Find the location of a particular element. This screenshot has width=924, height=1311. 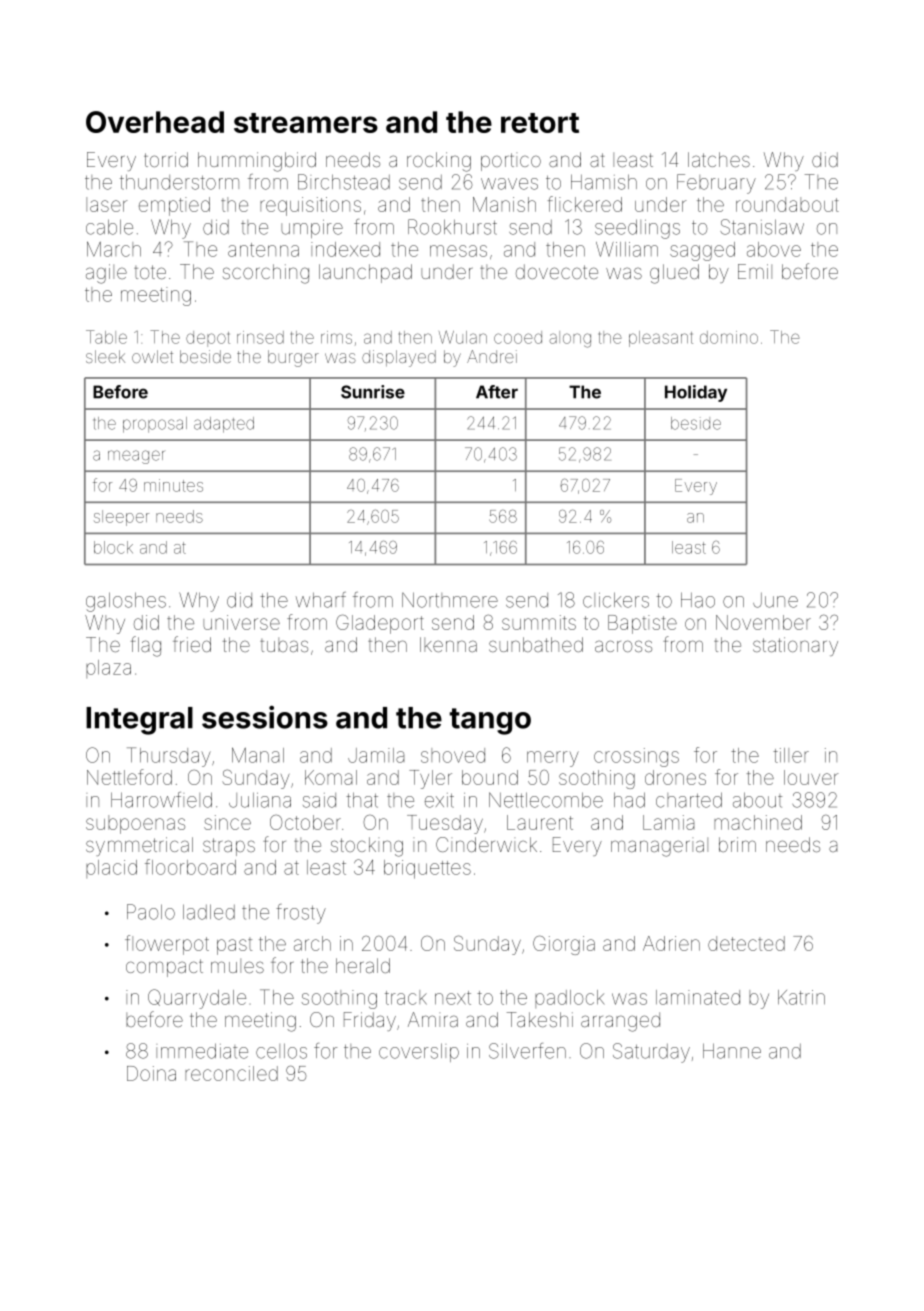

Komal is located at coordinates (331, 777).
